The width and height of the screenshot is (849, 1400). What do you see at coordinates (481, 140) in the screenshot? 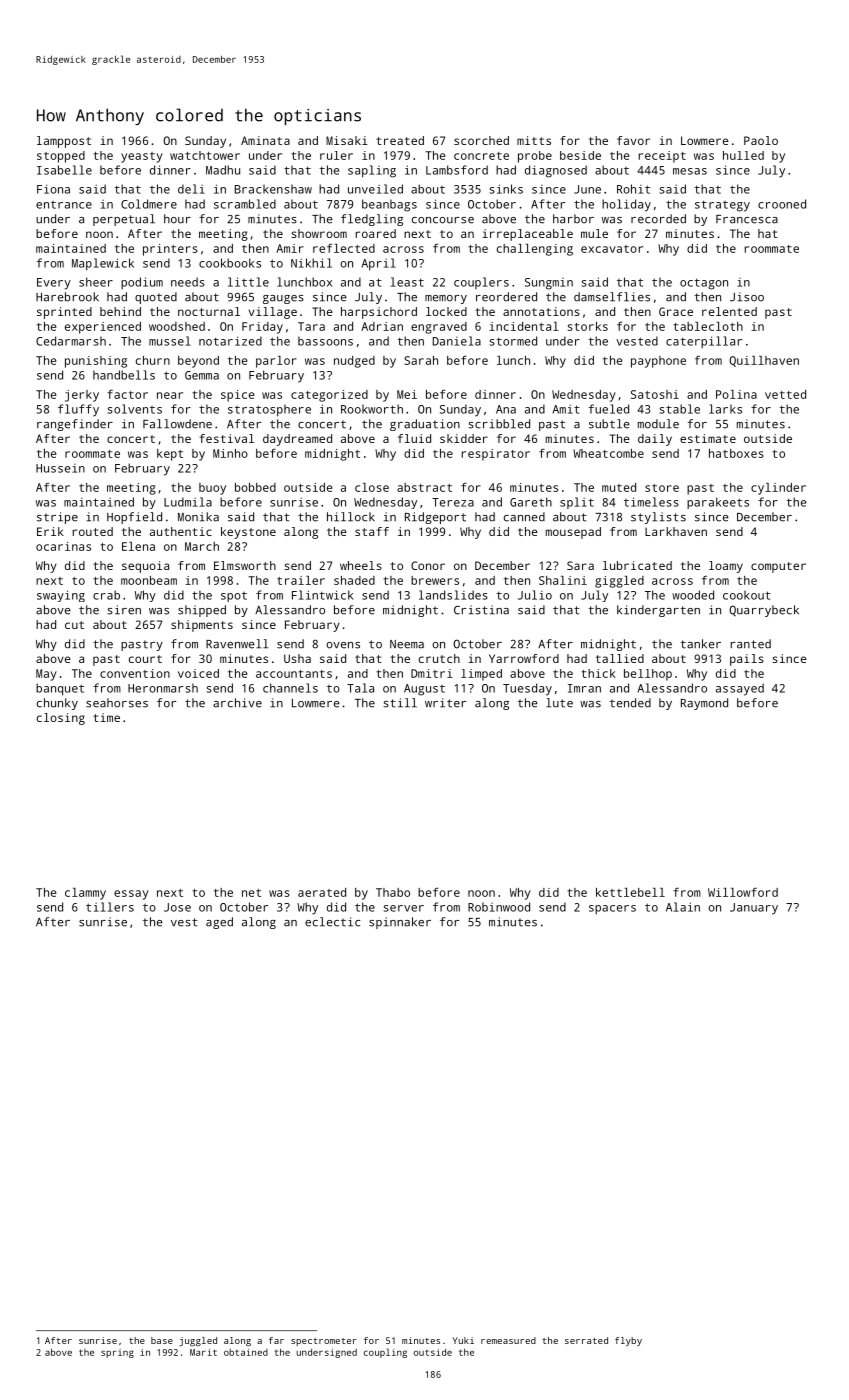
I see `scorched` at bounding box center [481, 140].
